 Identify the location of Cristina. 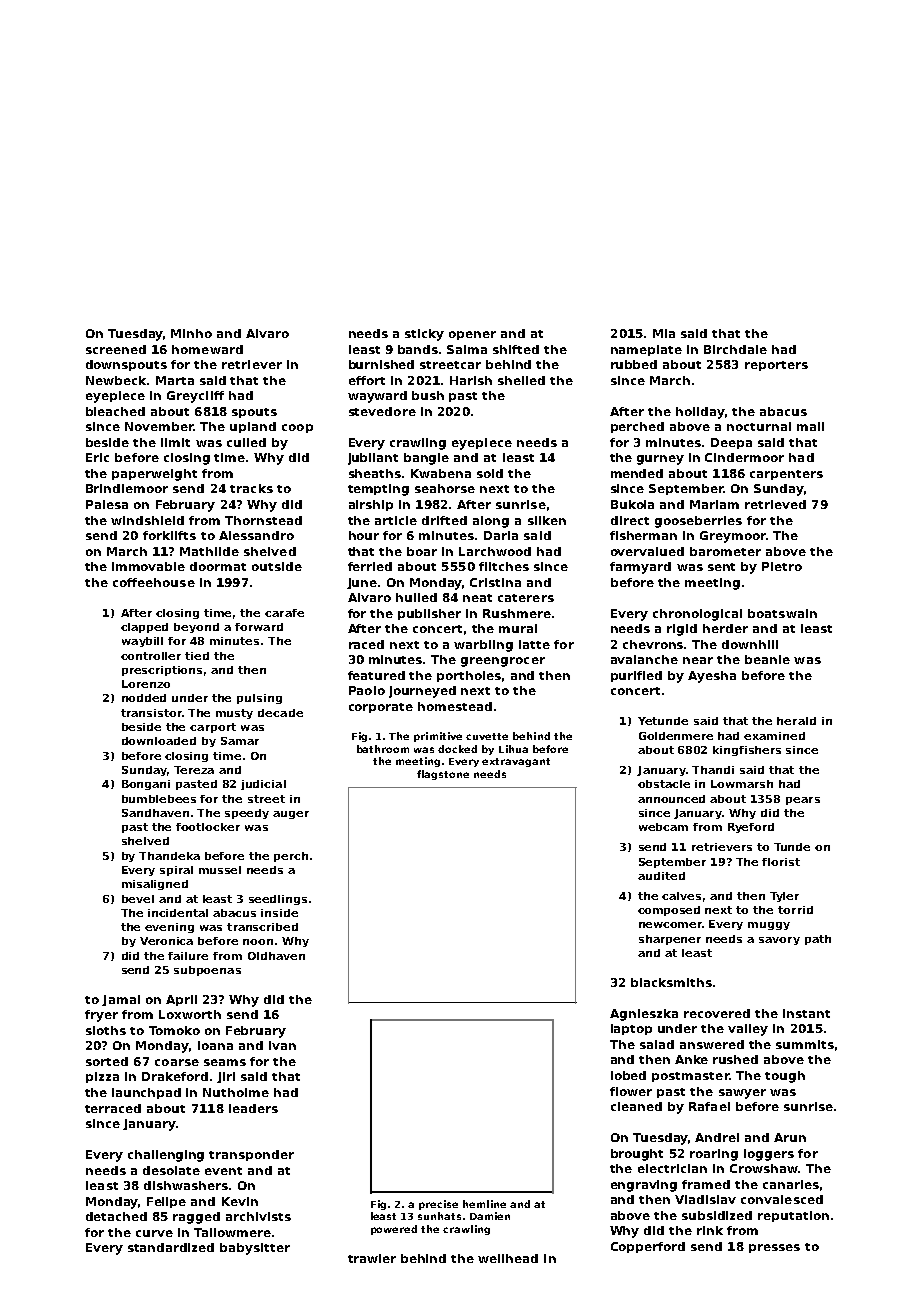
(495, 582).
